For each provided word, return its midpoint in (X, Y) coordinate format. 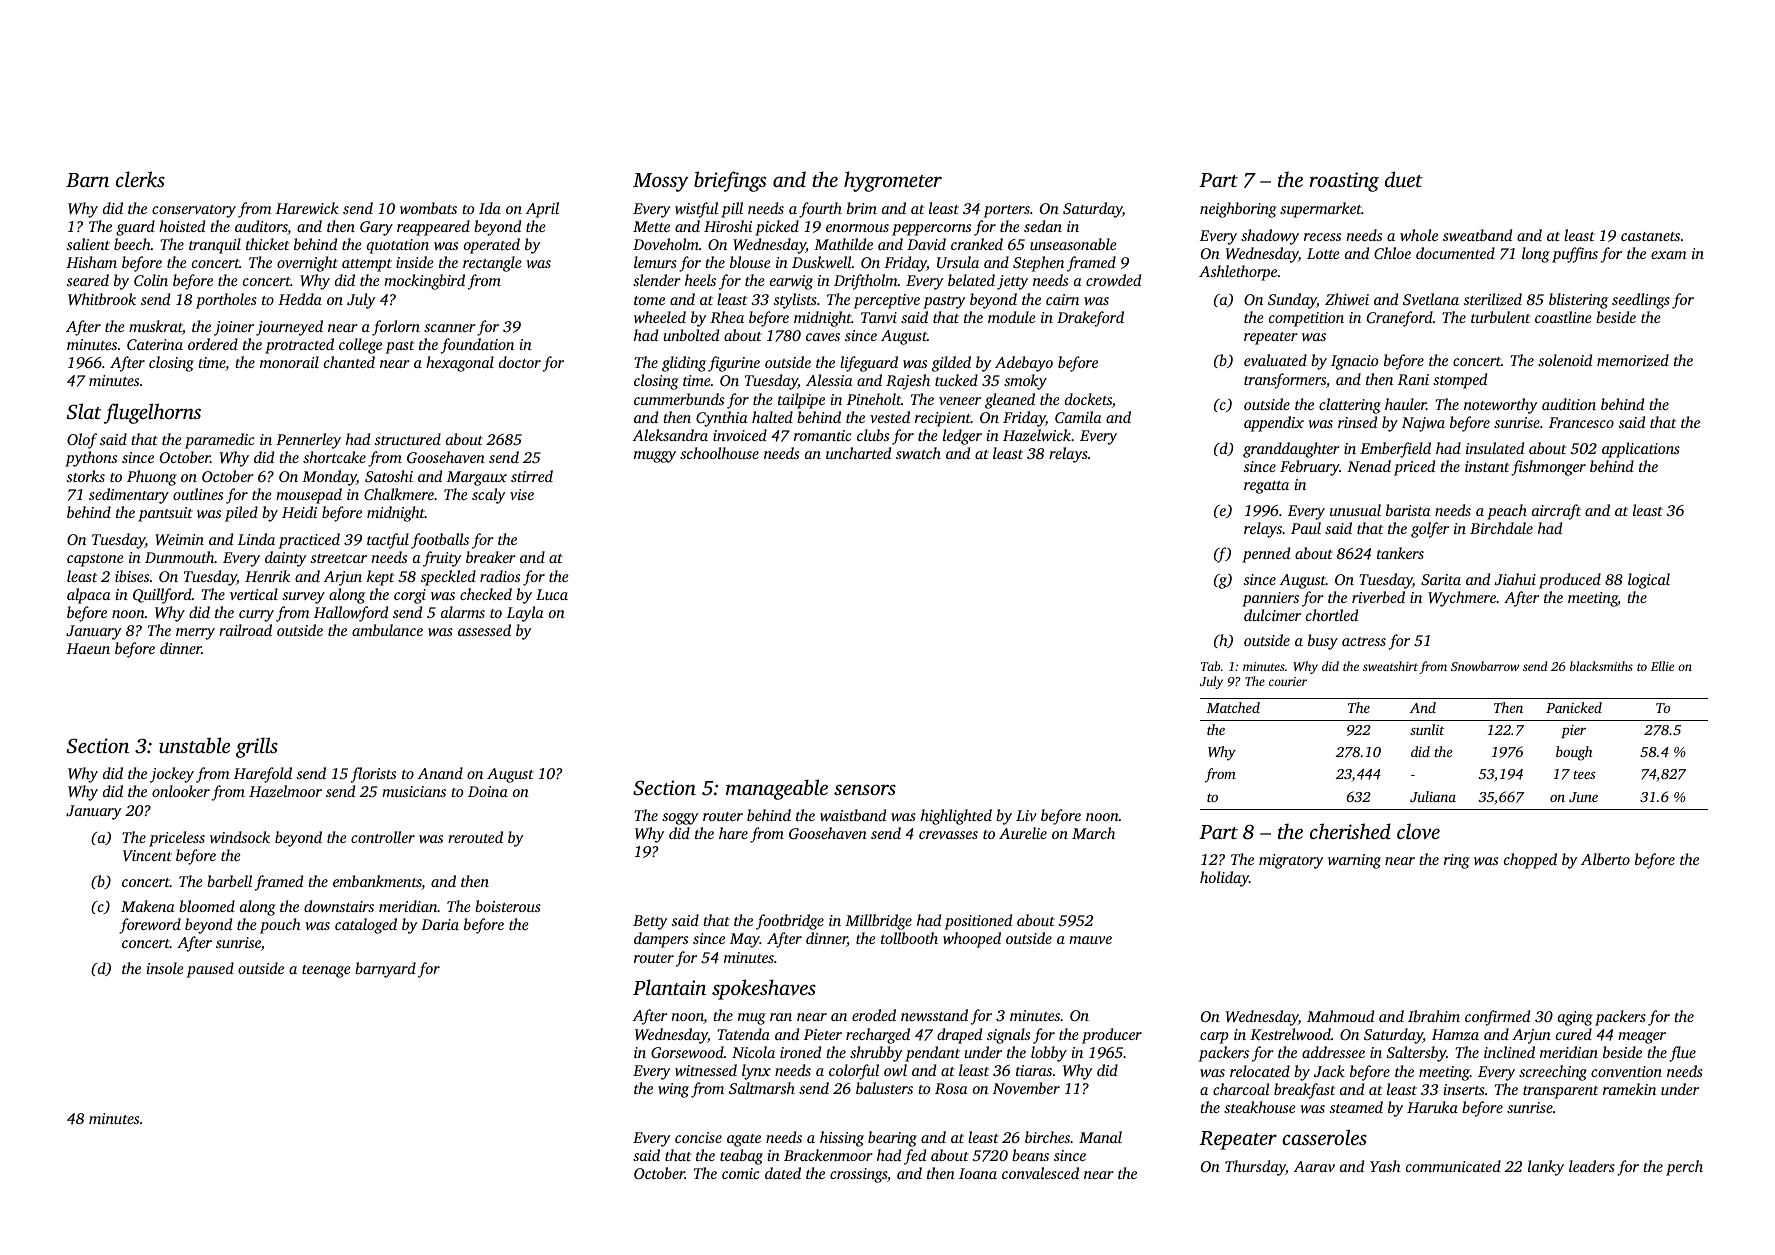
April (542, 210)
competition (1306, 319)
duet (1404, 179)
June (1583, 797)
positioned (978, 922)
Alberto (1605, 859)
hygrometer (893, 181)
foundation (477, 346)
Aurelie (1023, 833)
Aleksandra (670, 435)
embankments (377, 882)
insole (165, 968)
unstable (194, 745)
